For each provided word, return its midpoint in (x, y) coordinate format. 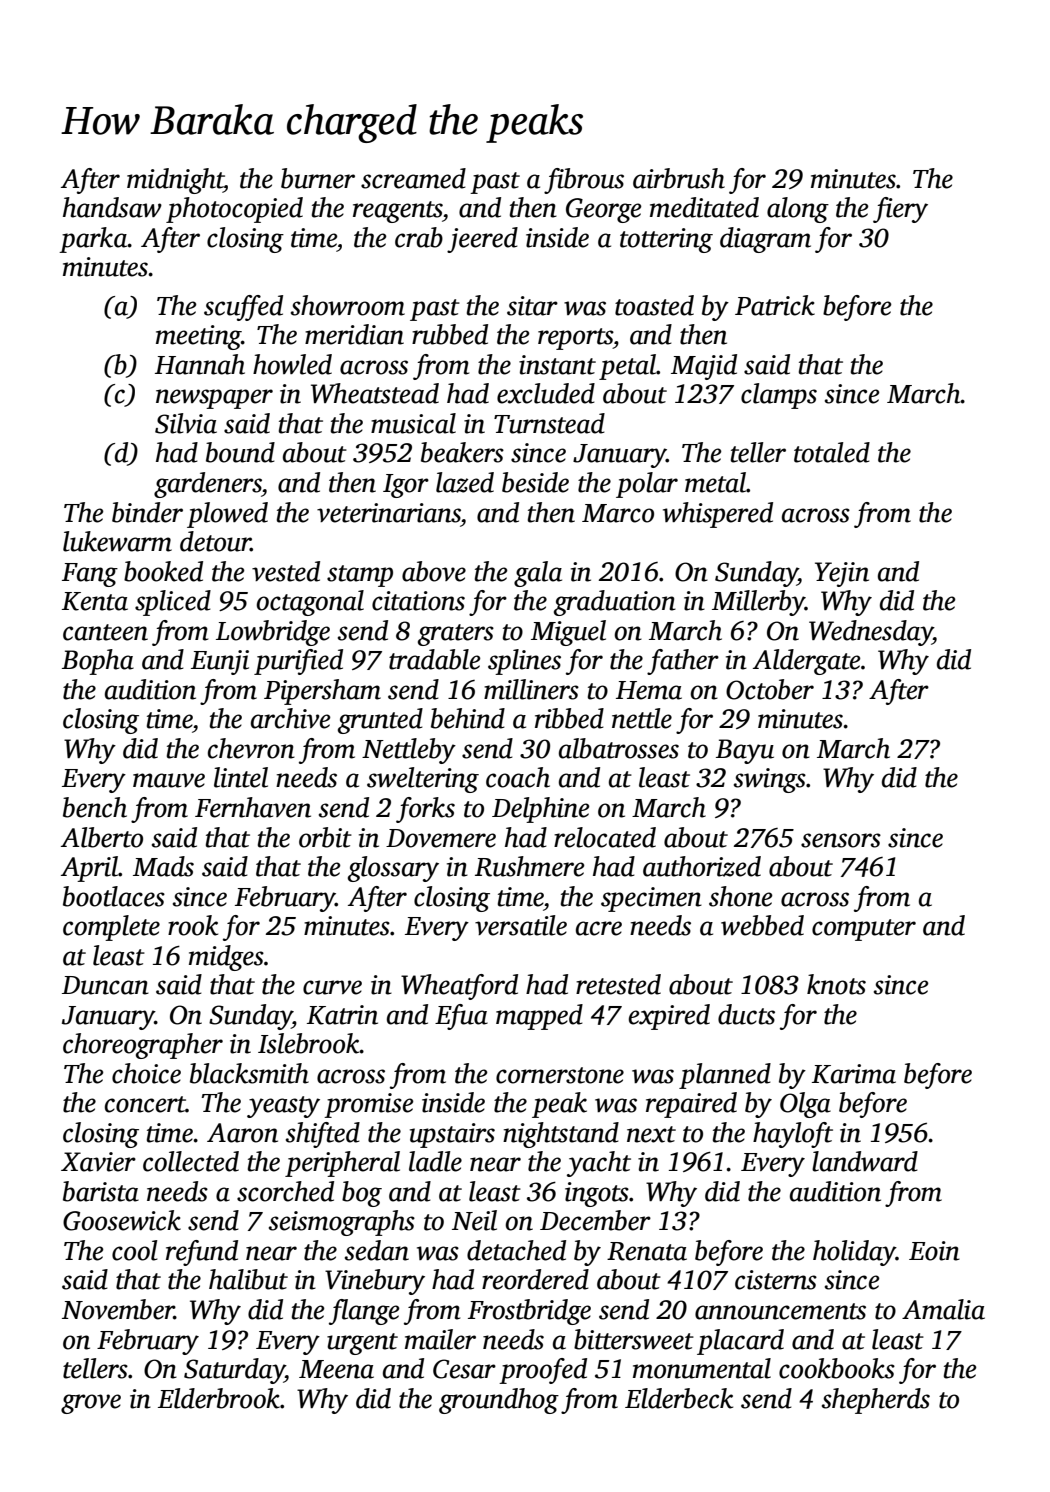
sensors (841, 840)
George (604, 210)
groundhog (499, 1401)
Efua (461, 1017)
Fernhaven (253, 807)
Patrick (775, 305)
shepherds (876, 1401)
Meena (336, 1369)
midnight (175, 181)
